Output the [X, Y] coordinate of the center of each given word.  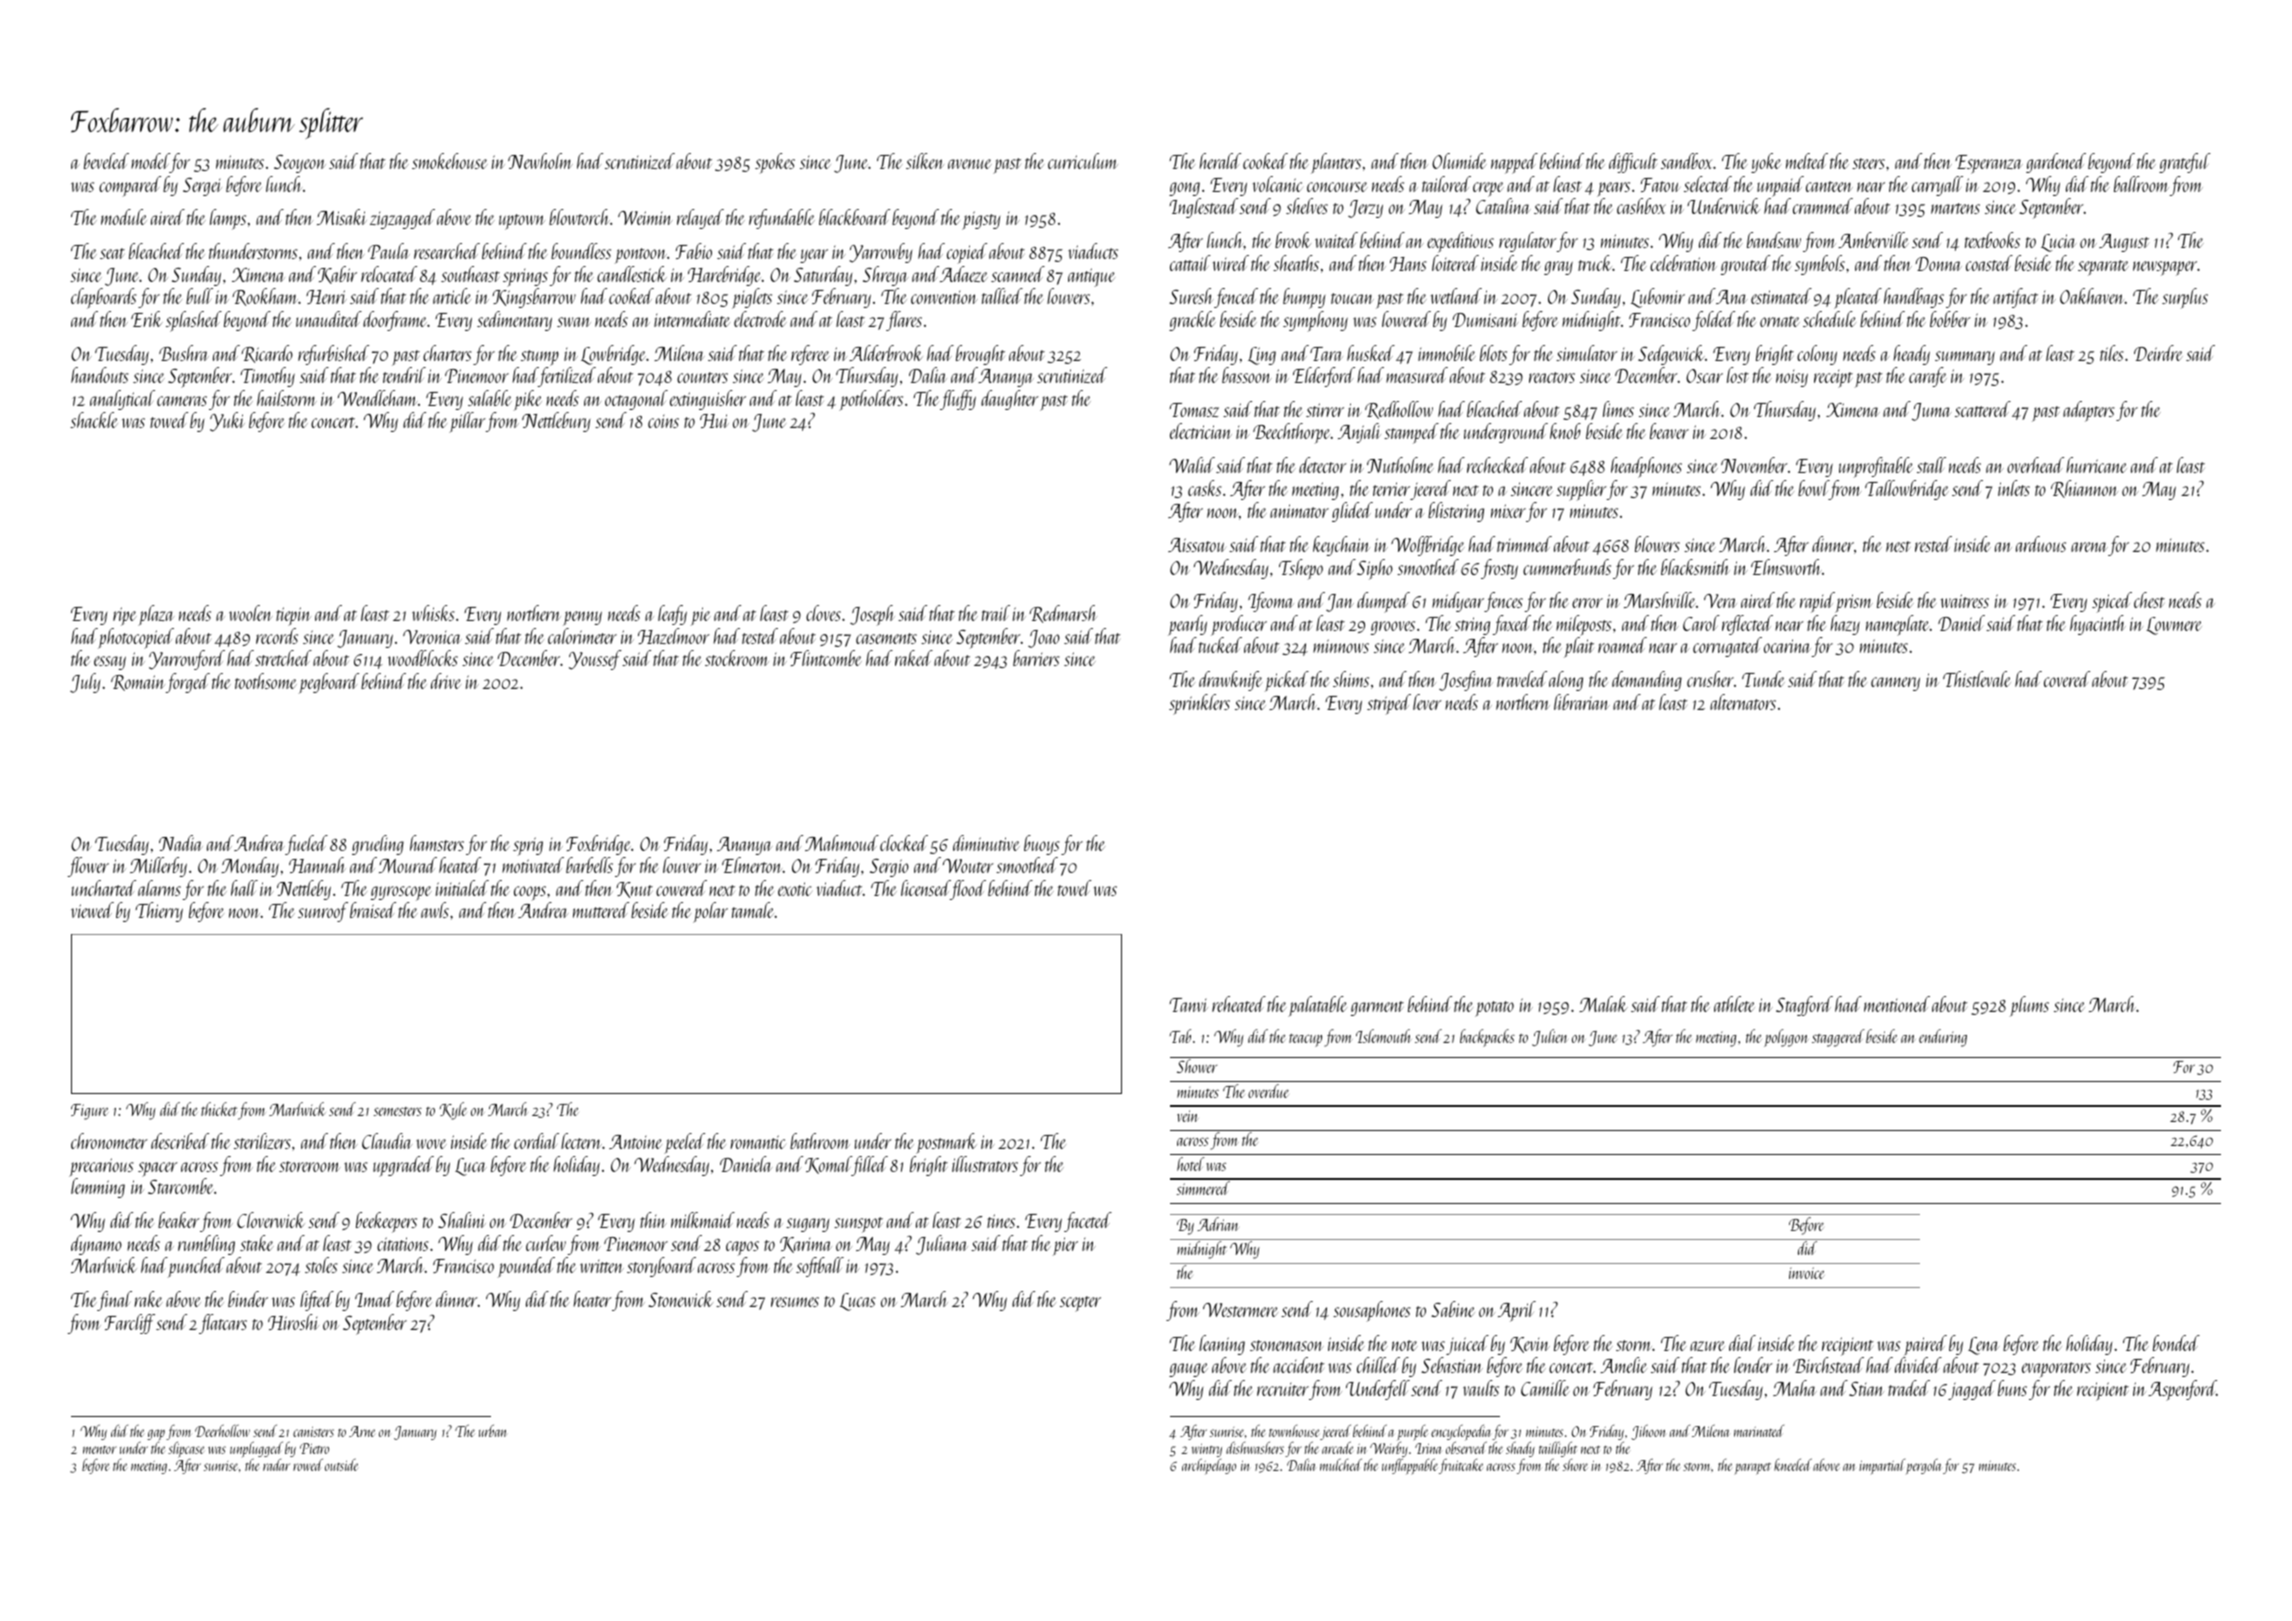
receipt [1833, 379]
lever [1427, 702]
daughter [1009, 400]
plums [2029, 1006]
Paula [389, 251]
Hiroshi [293, 1322]
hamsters [437, 843]
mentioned [1897, 1004]
